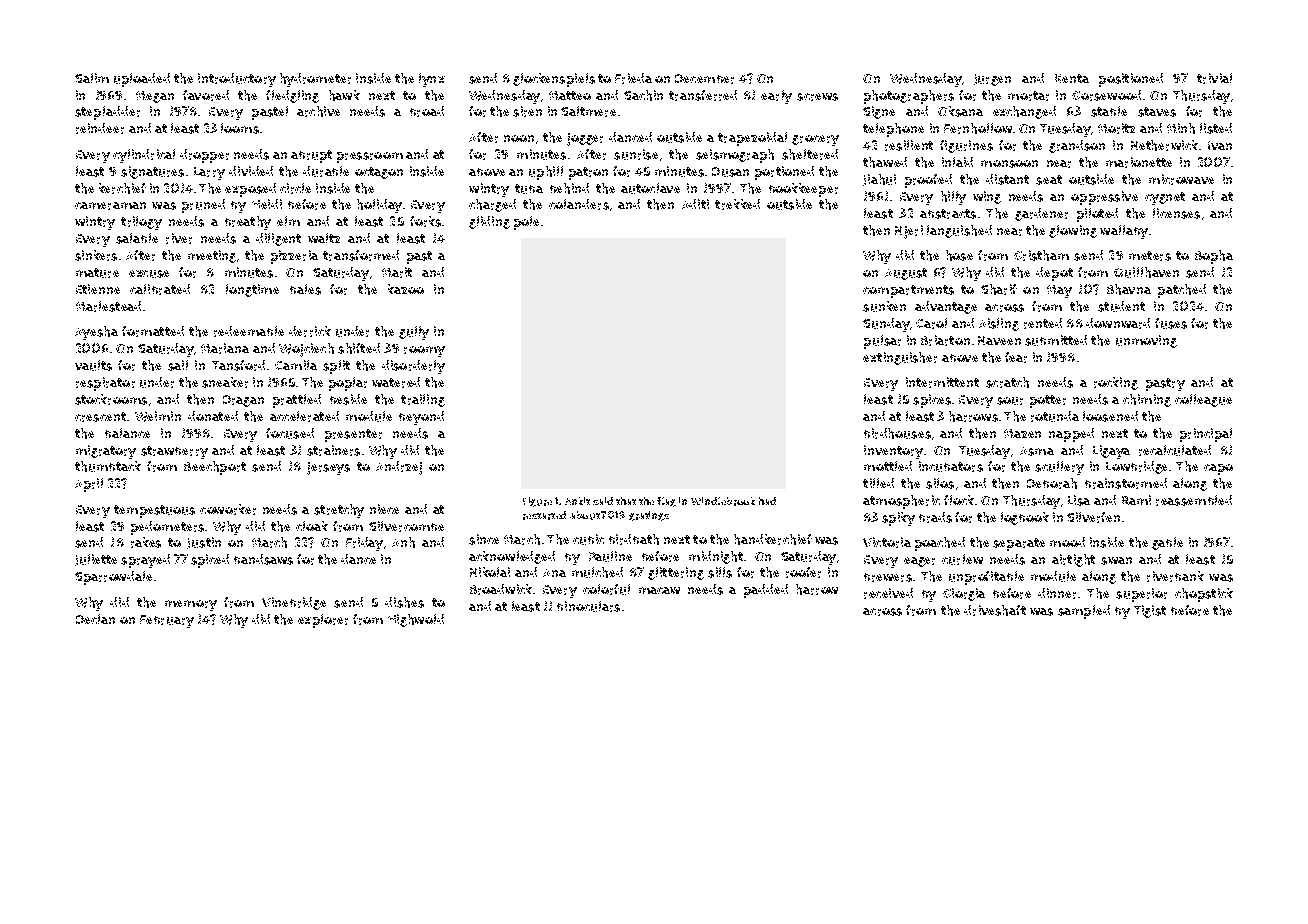  I want to click on strawberry, so click(174, 452).
